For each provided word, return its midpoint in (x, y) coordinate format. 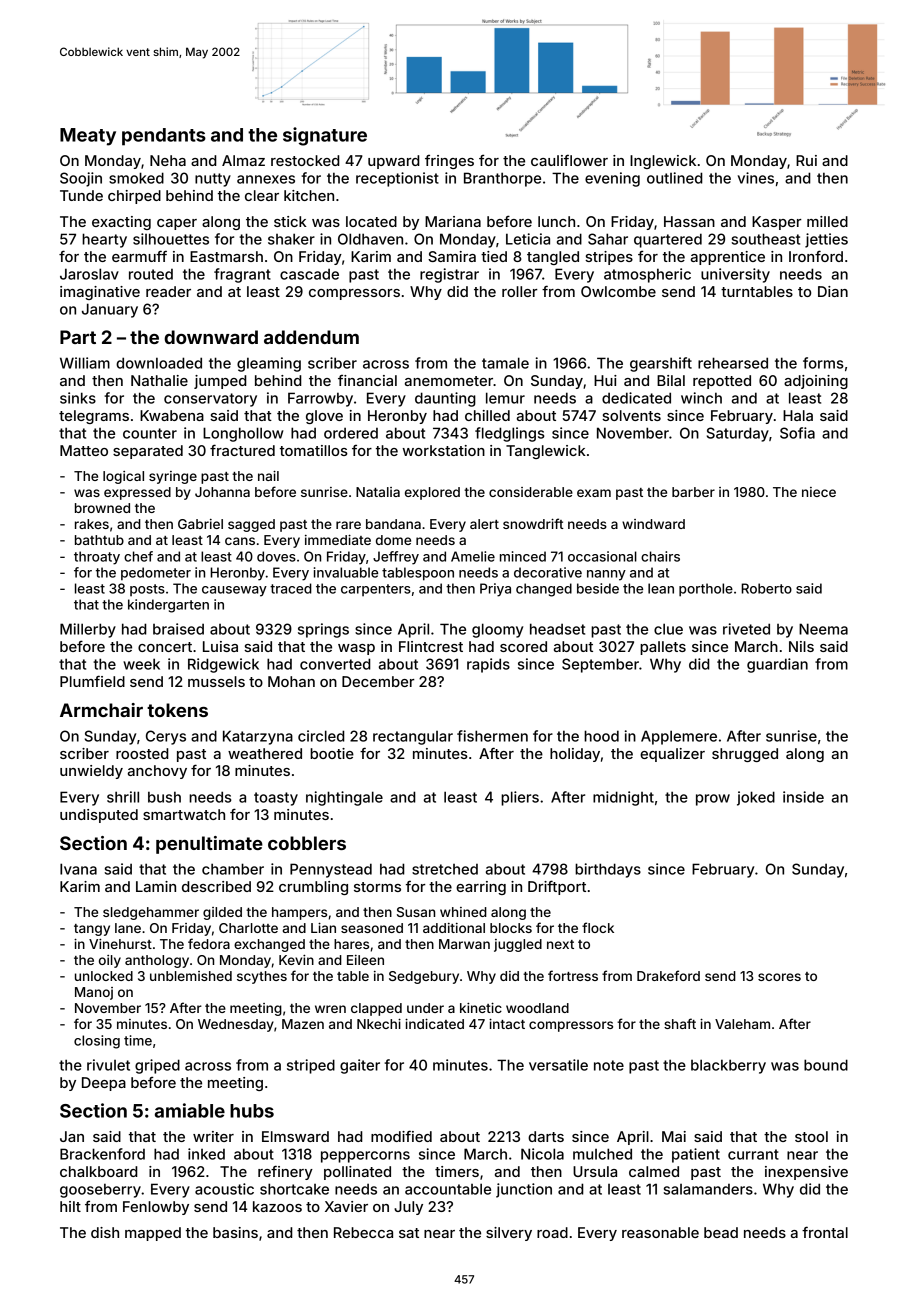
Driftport (557, 887)
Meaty (88, 137)
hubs (252, 1111)
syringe (173, 477)
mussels (216, 681)
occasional (602, 556)
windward (653, 524)
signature (325, 136)
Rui (806, 160)
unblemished (191, 976)
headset (557, 629)
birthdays (608, 870)
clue (668, 629)
